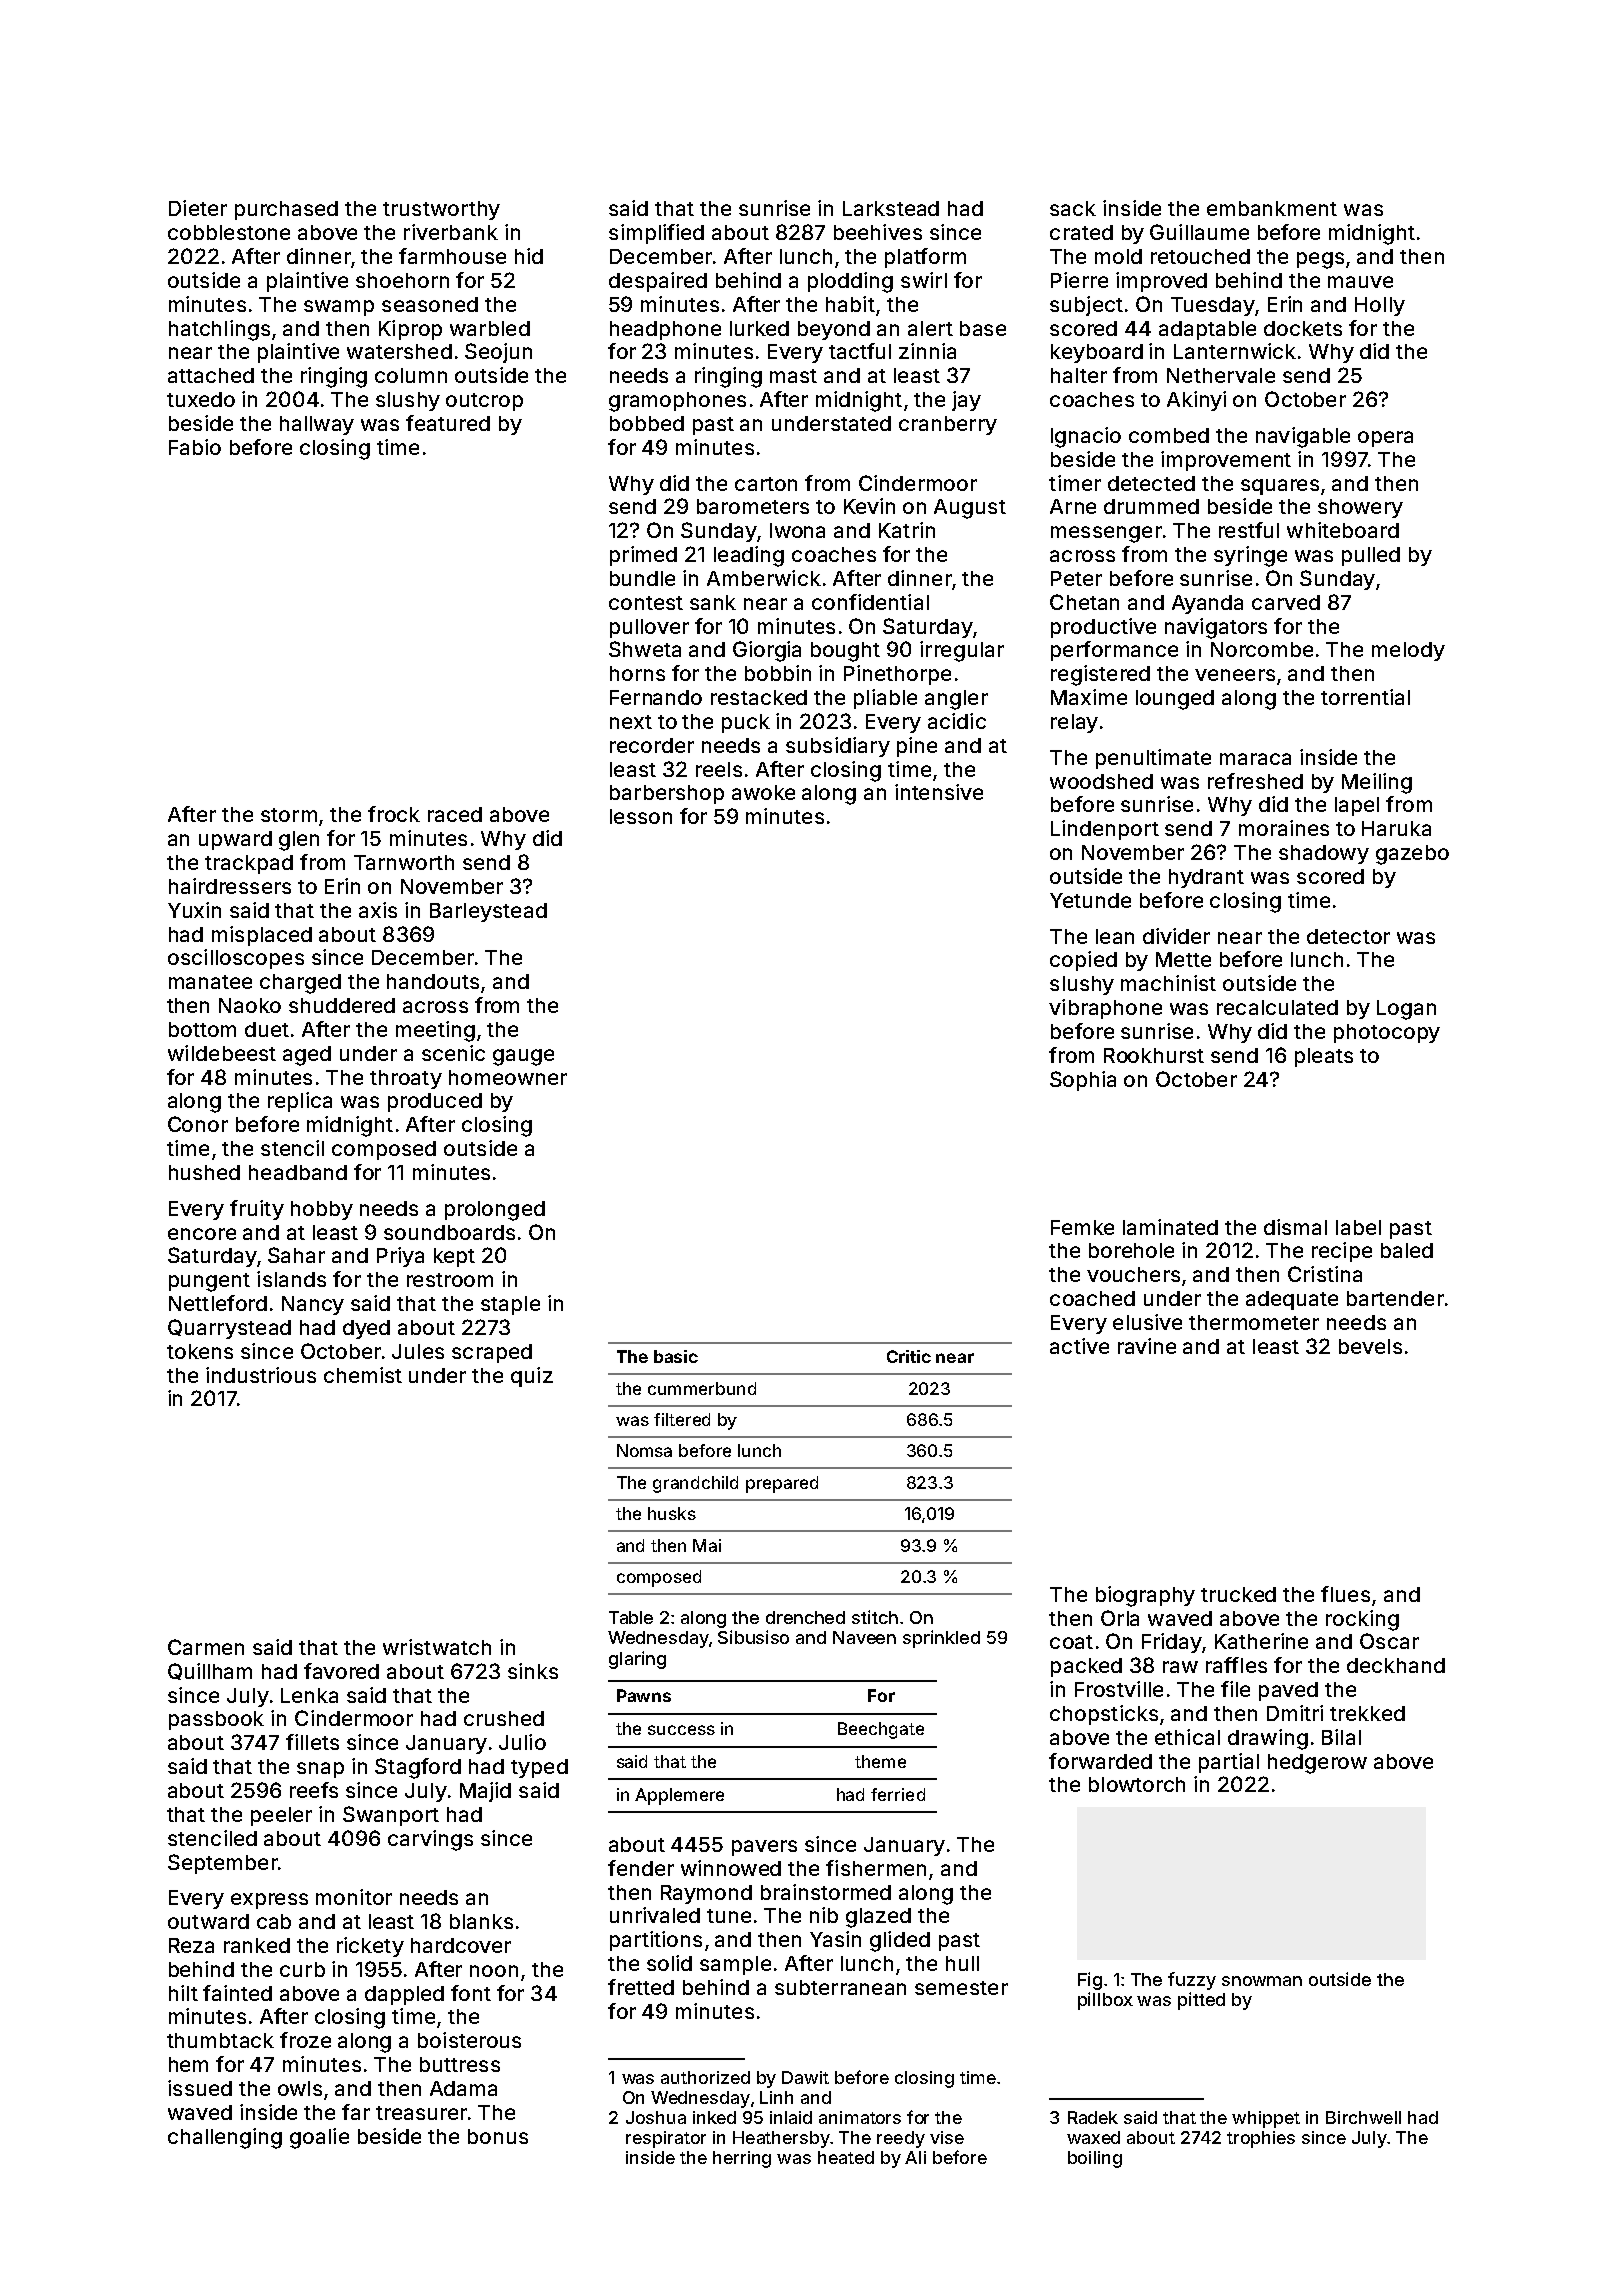 The height and width of the screenshot is (2292, 1620). I want to click on challenging, so click(225, 2138).
